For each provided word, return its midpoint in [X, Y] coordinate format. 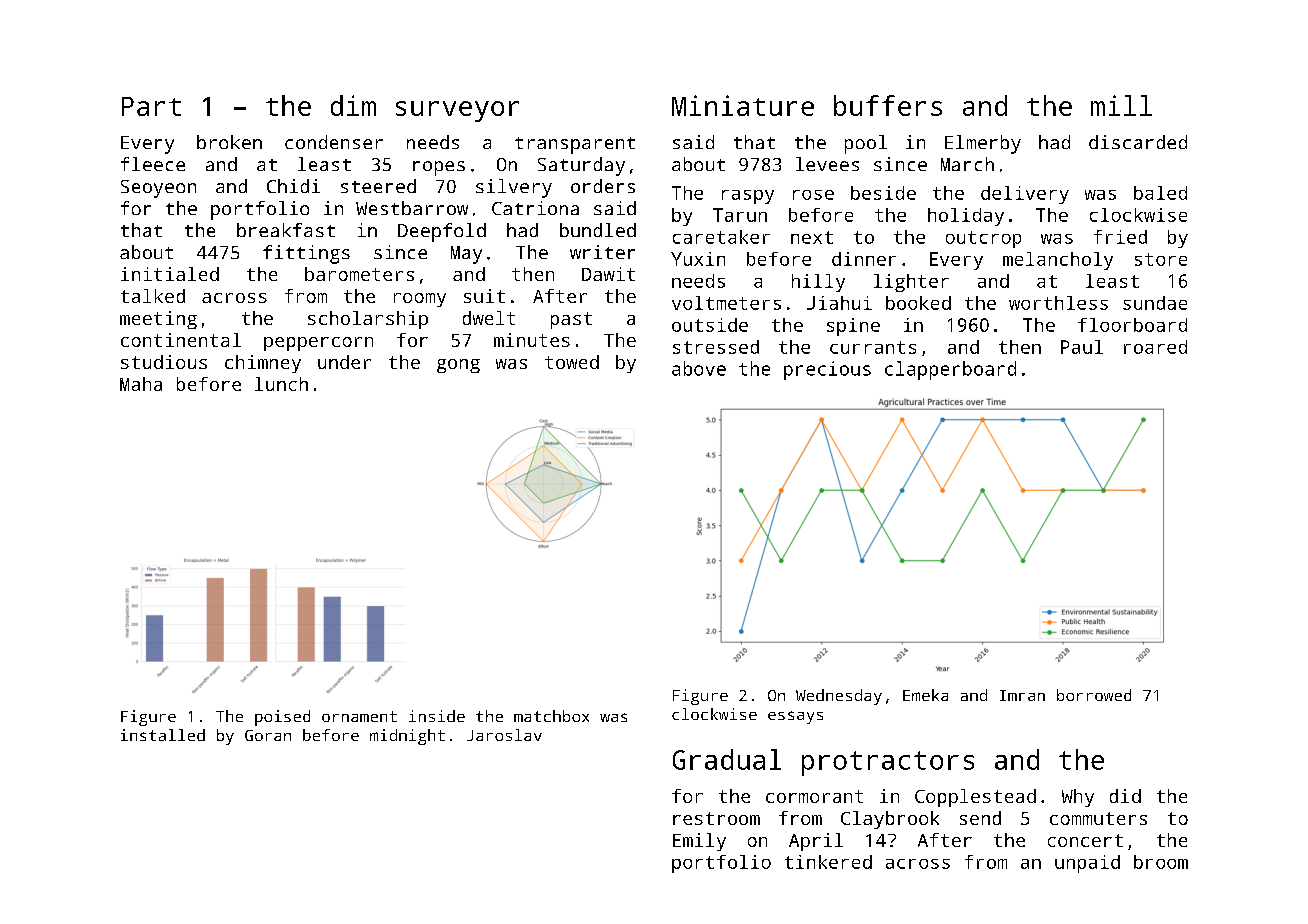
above [699, 368]
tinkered [828, 862]
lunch [281, 384]
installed [163, 735]
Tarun [740, 215]
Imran [1022, 695]
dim [353, 105]
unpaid [1087, 864]
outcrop [983, 239]
